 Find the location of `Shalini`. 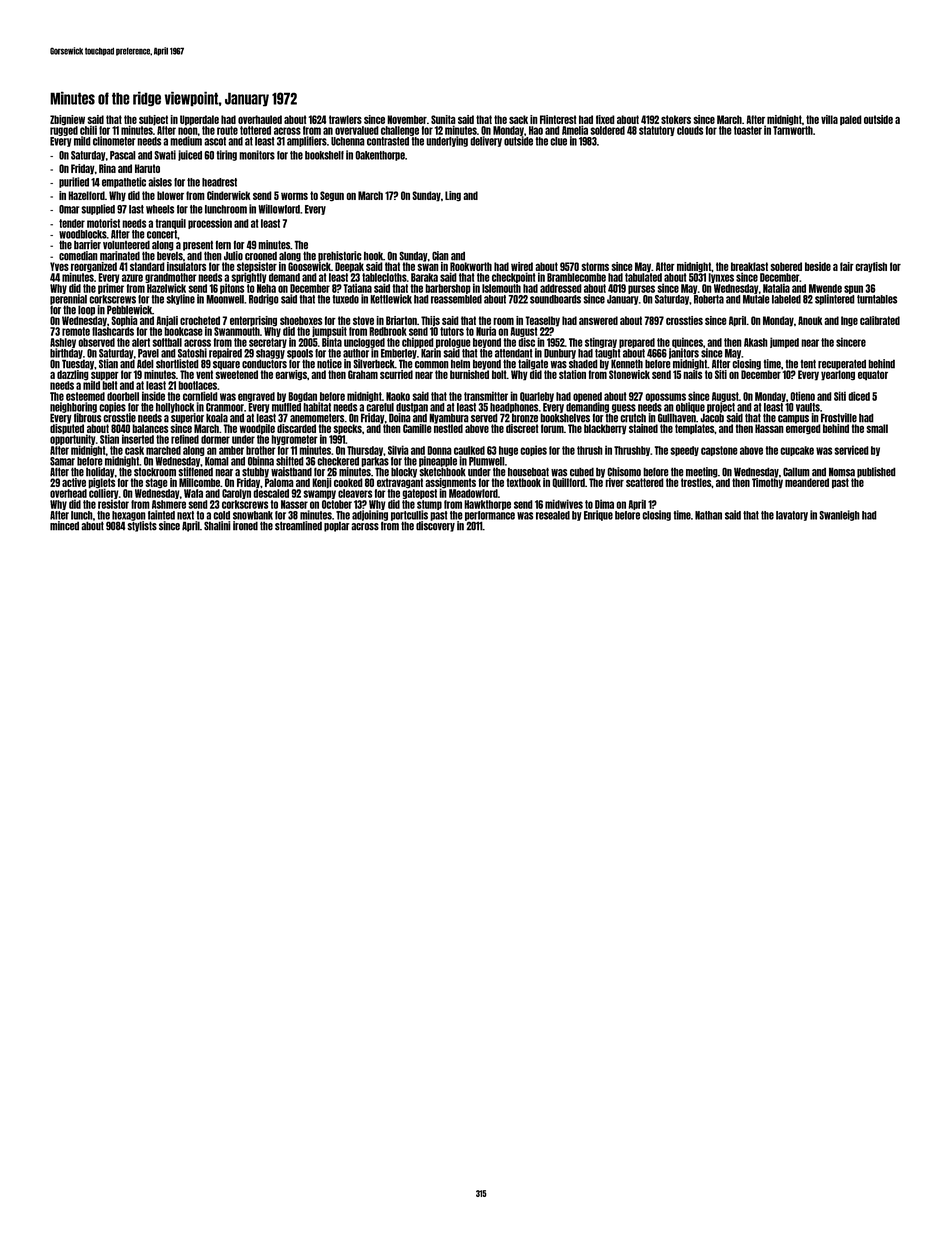

Shalini is located at coordinates (217, 526).
